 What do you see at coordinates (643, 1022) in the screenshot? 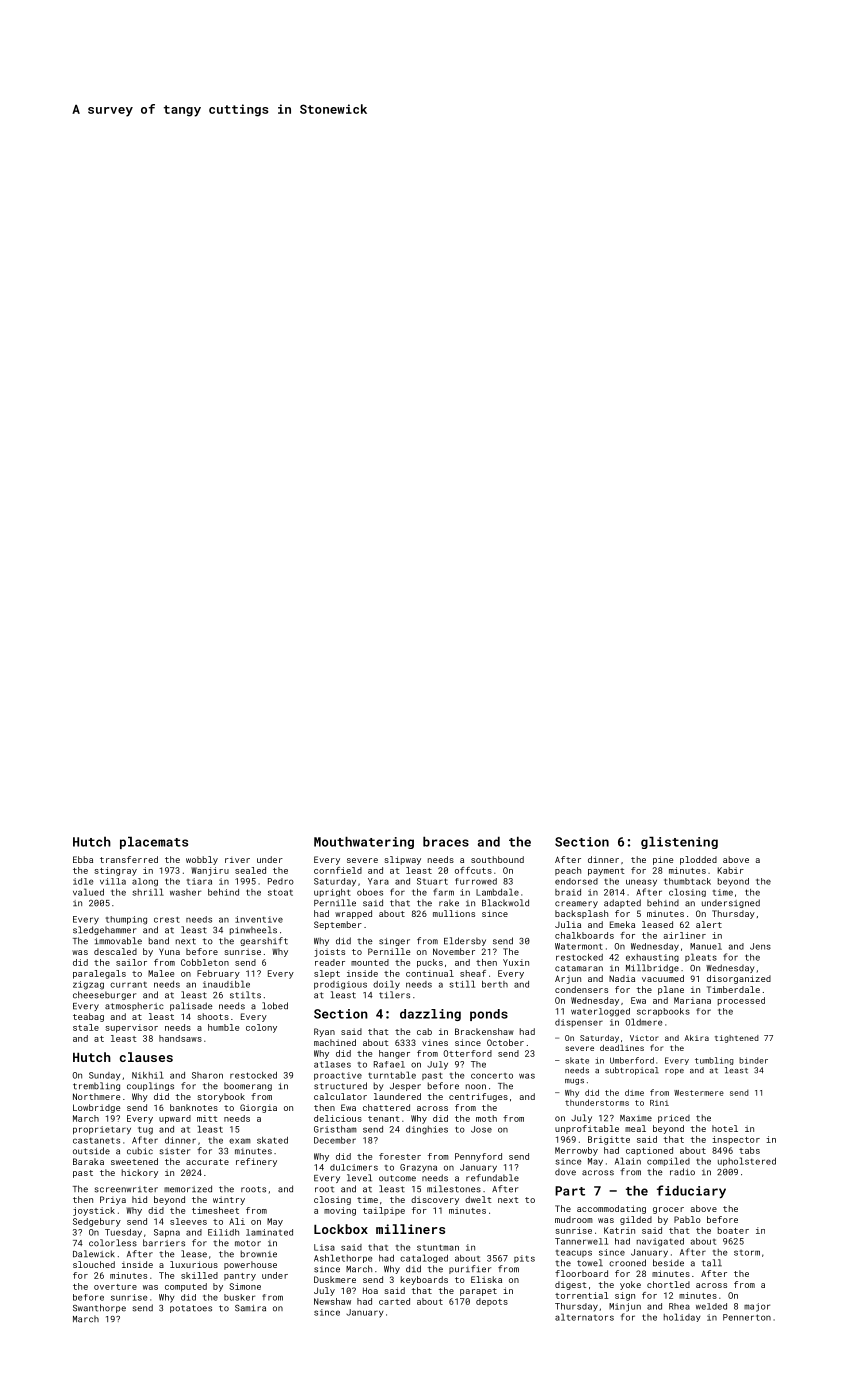
I see `Oldmere` at bounding box center [643, 1022].
